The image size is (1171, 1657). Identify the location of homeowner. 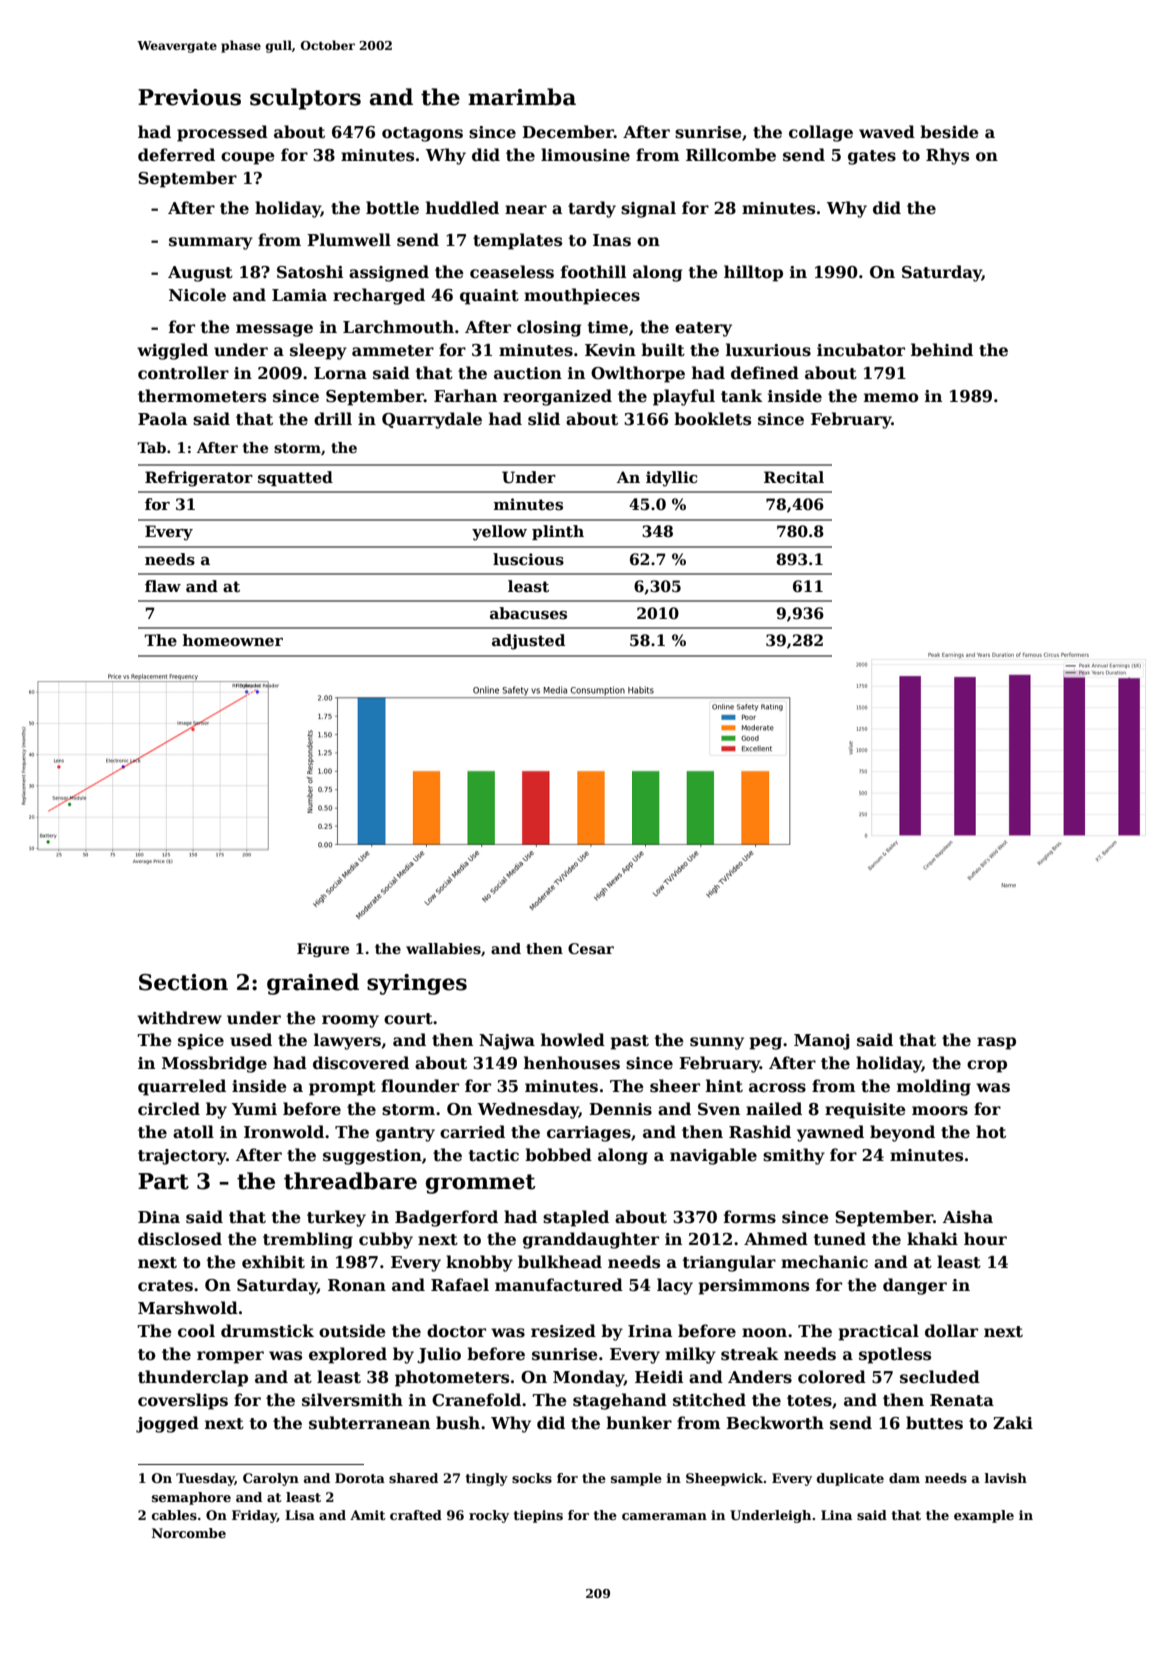
(233, 640).
